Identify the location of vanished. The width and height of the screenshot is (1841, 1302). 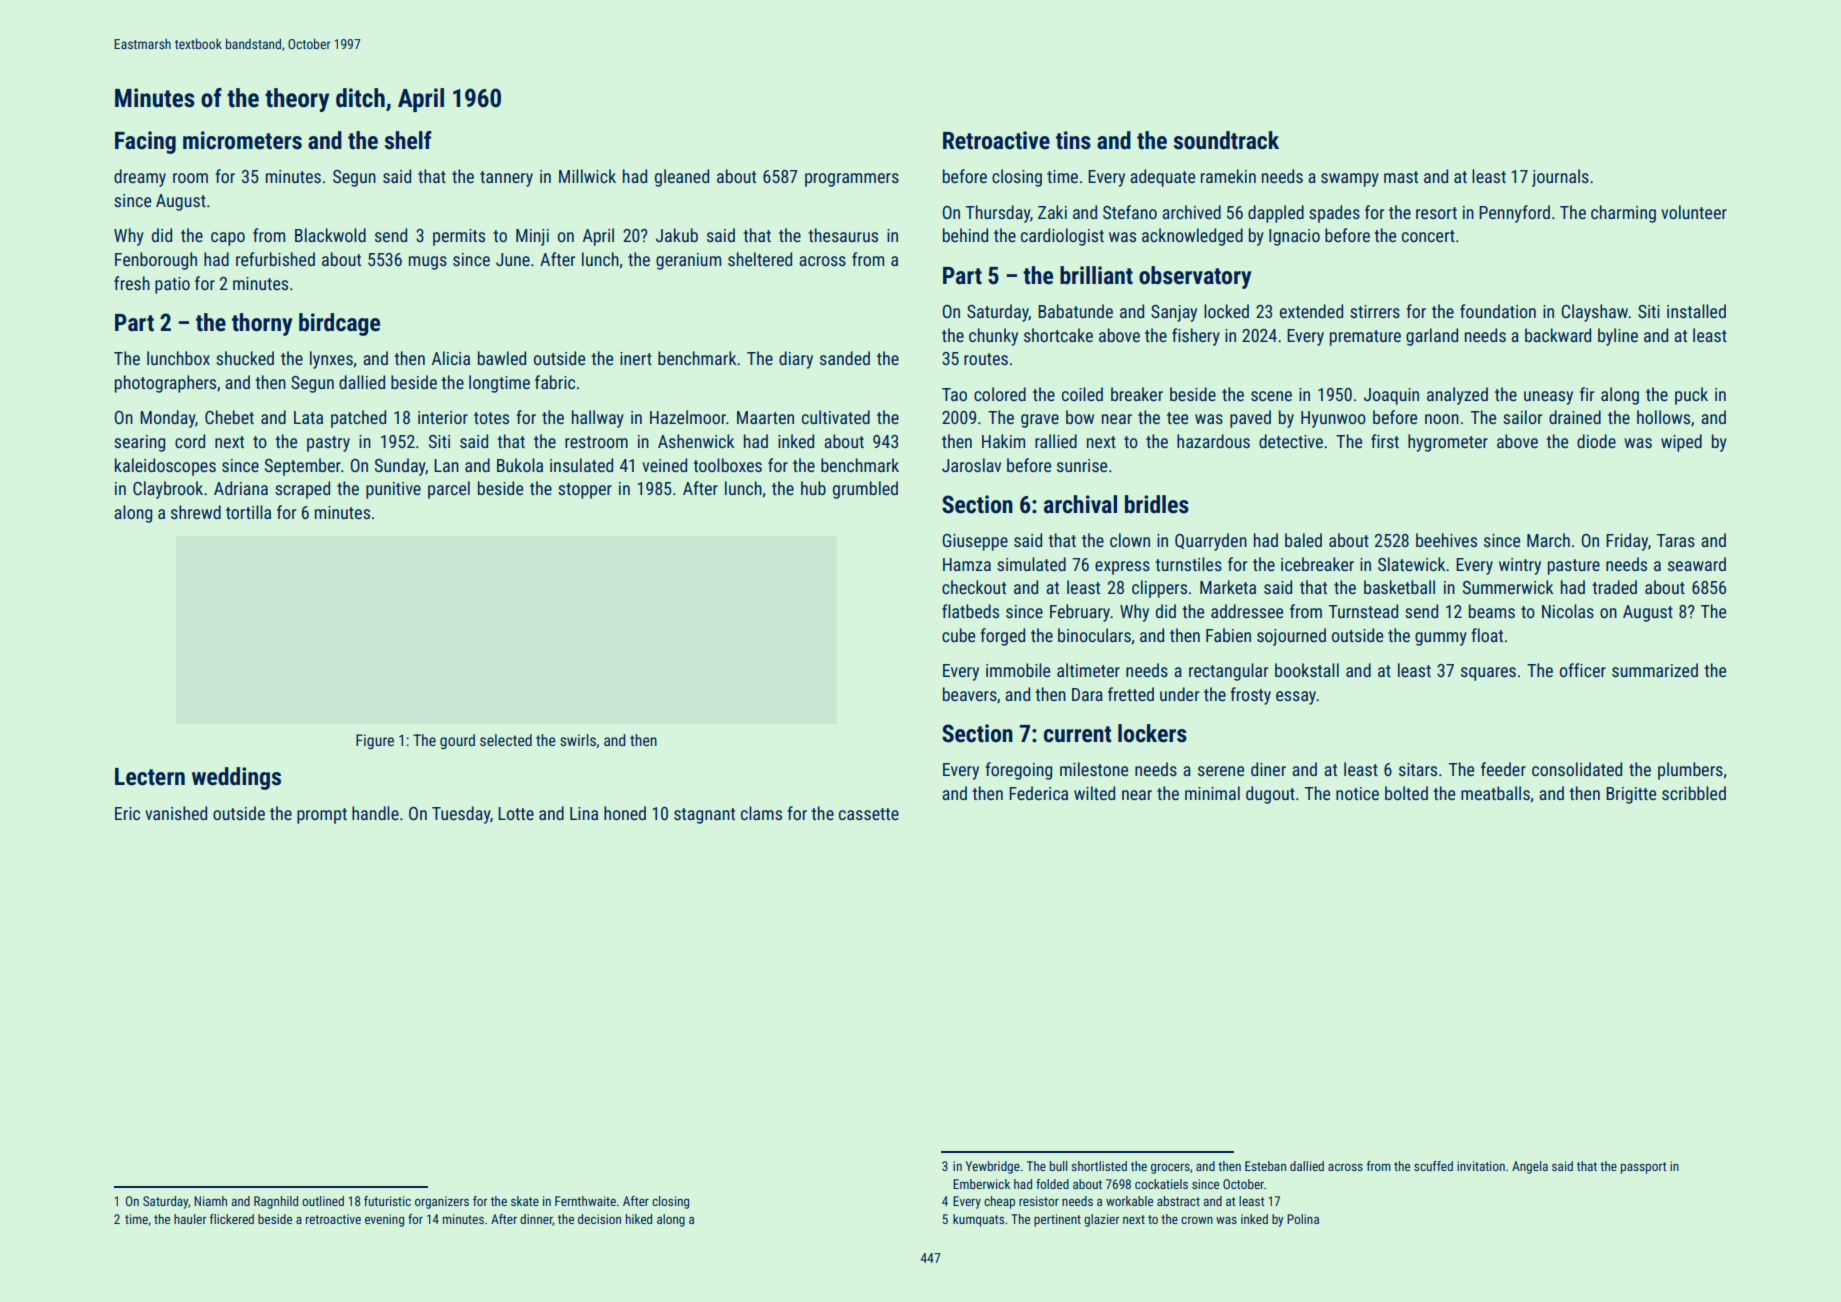
(176, 813).
